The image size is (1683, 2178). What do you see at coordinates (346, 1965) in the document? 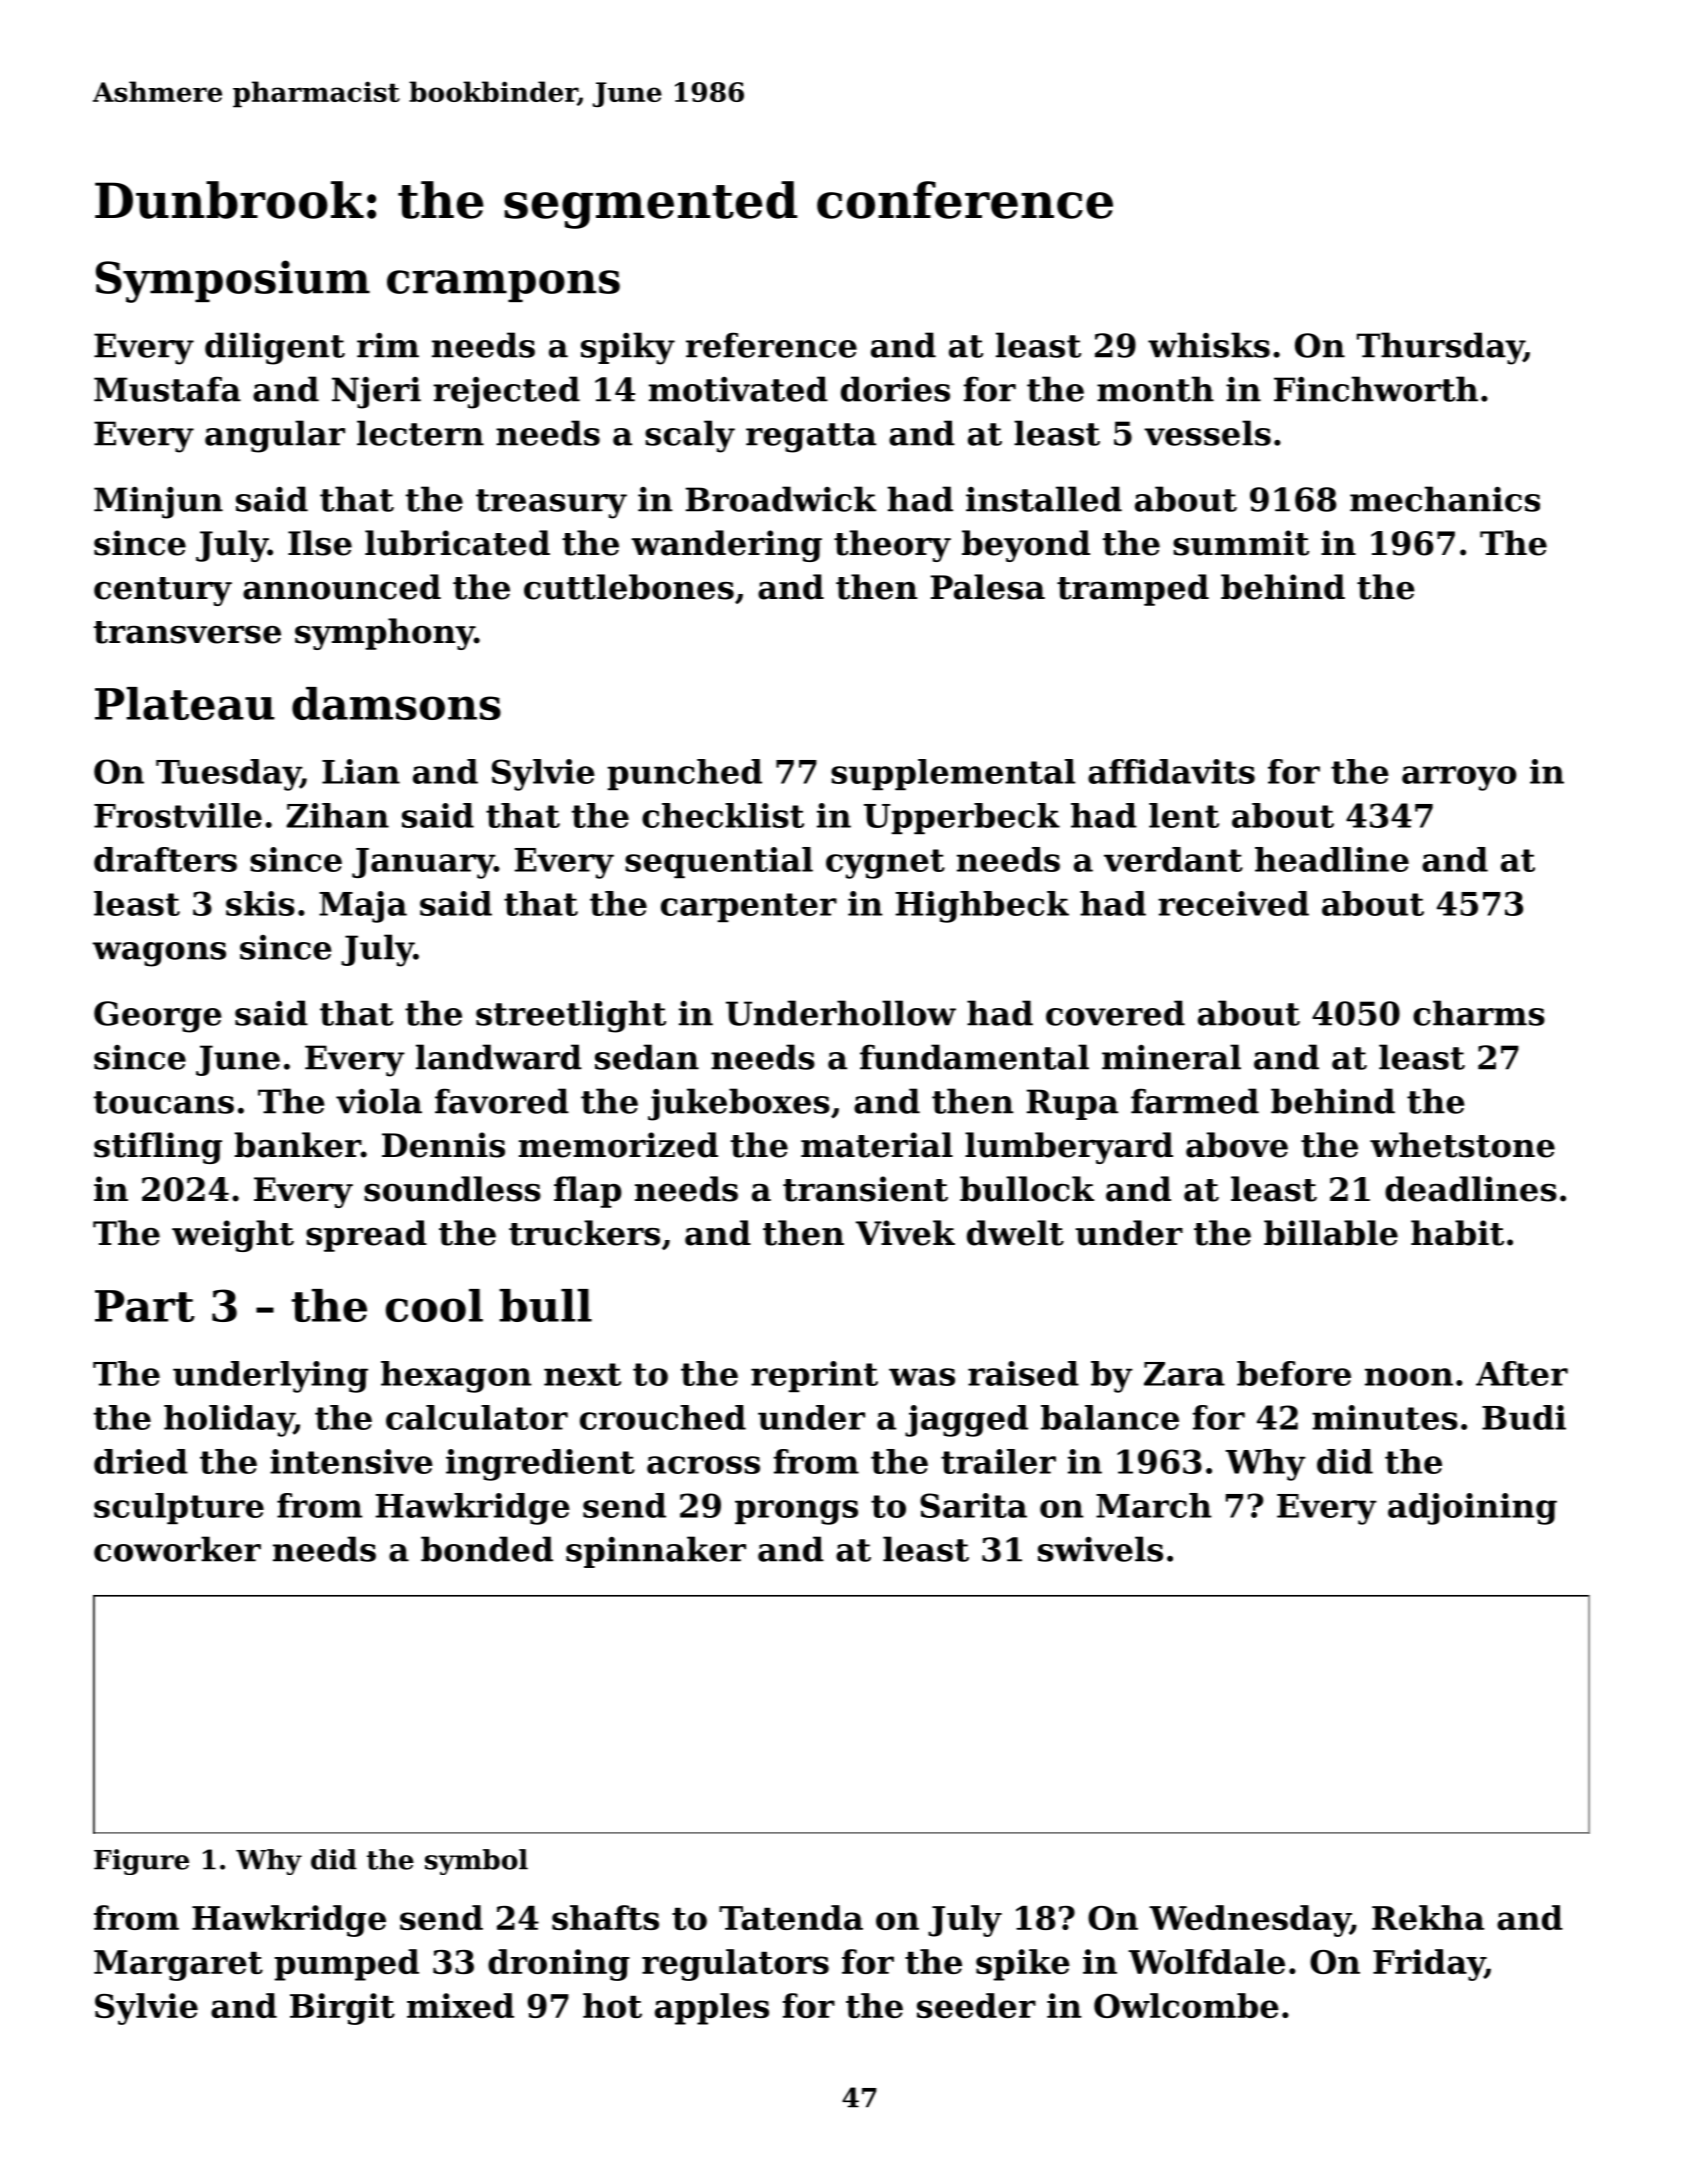
I see `pumped` at bounding box center [346, 1965].
